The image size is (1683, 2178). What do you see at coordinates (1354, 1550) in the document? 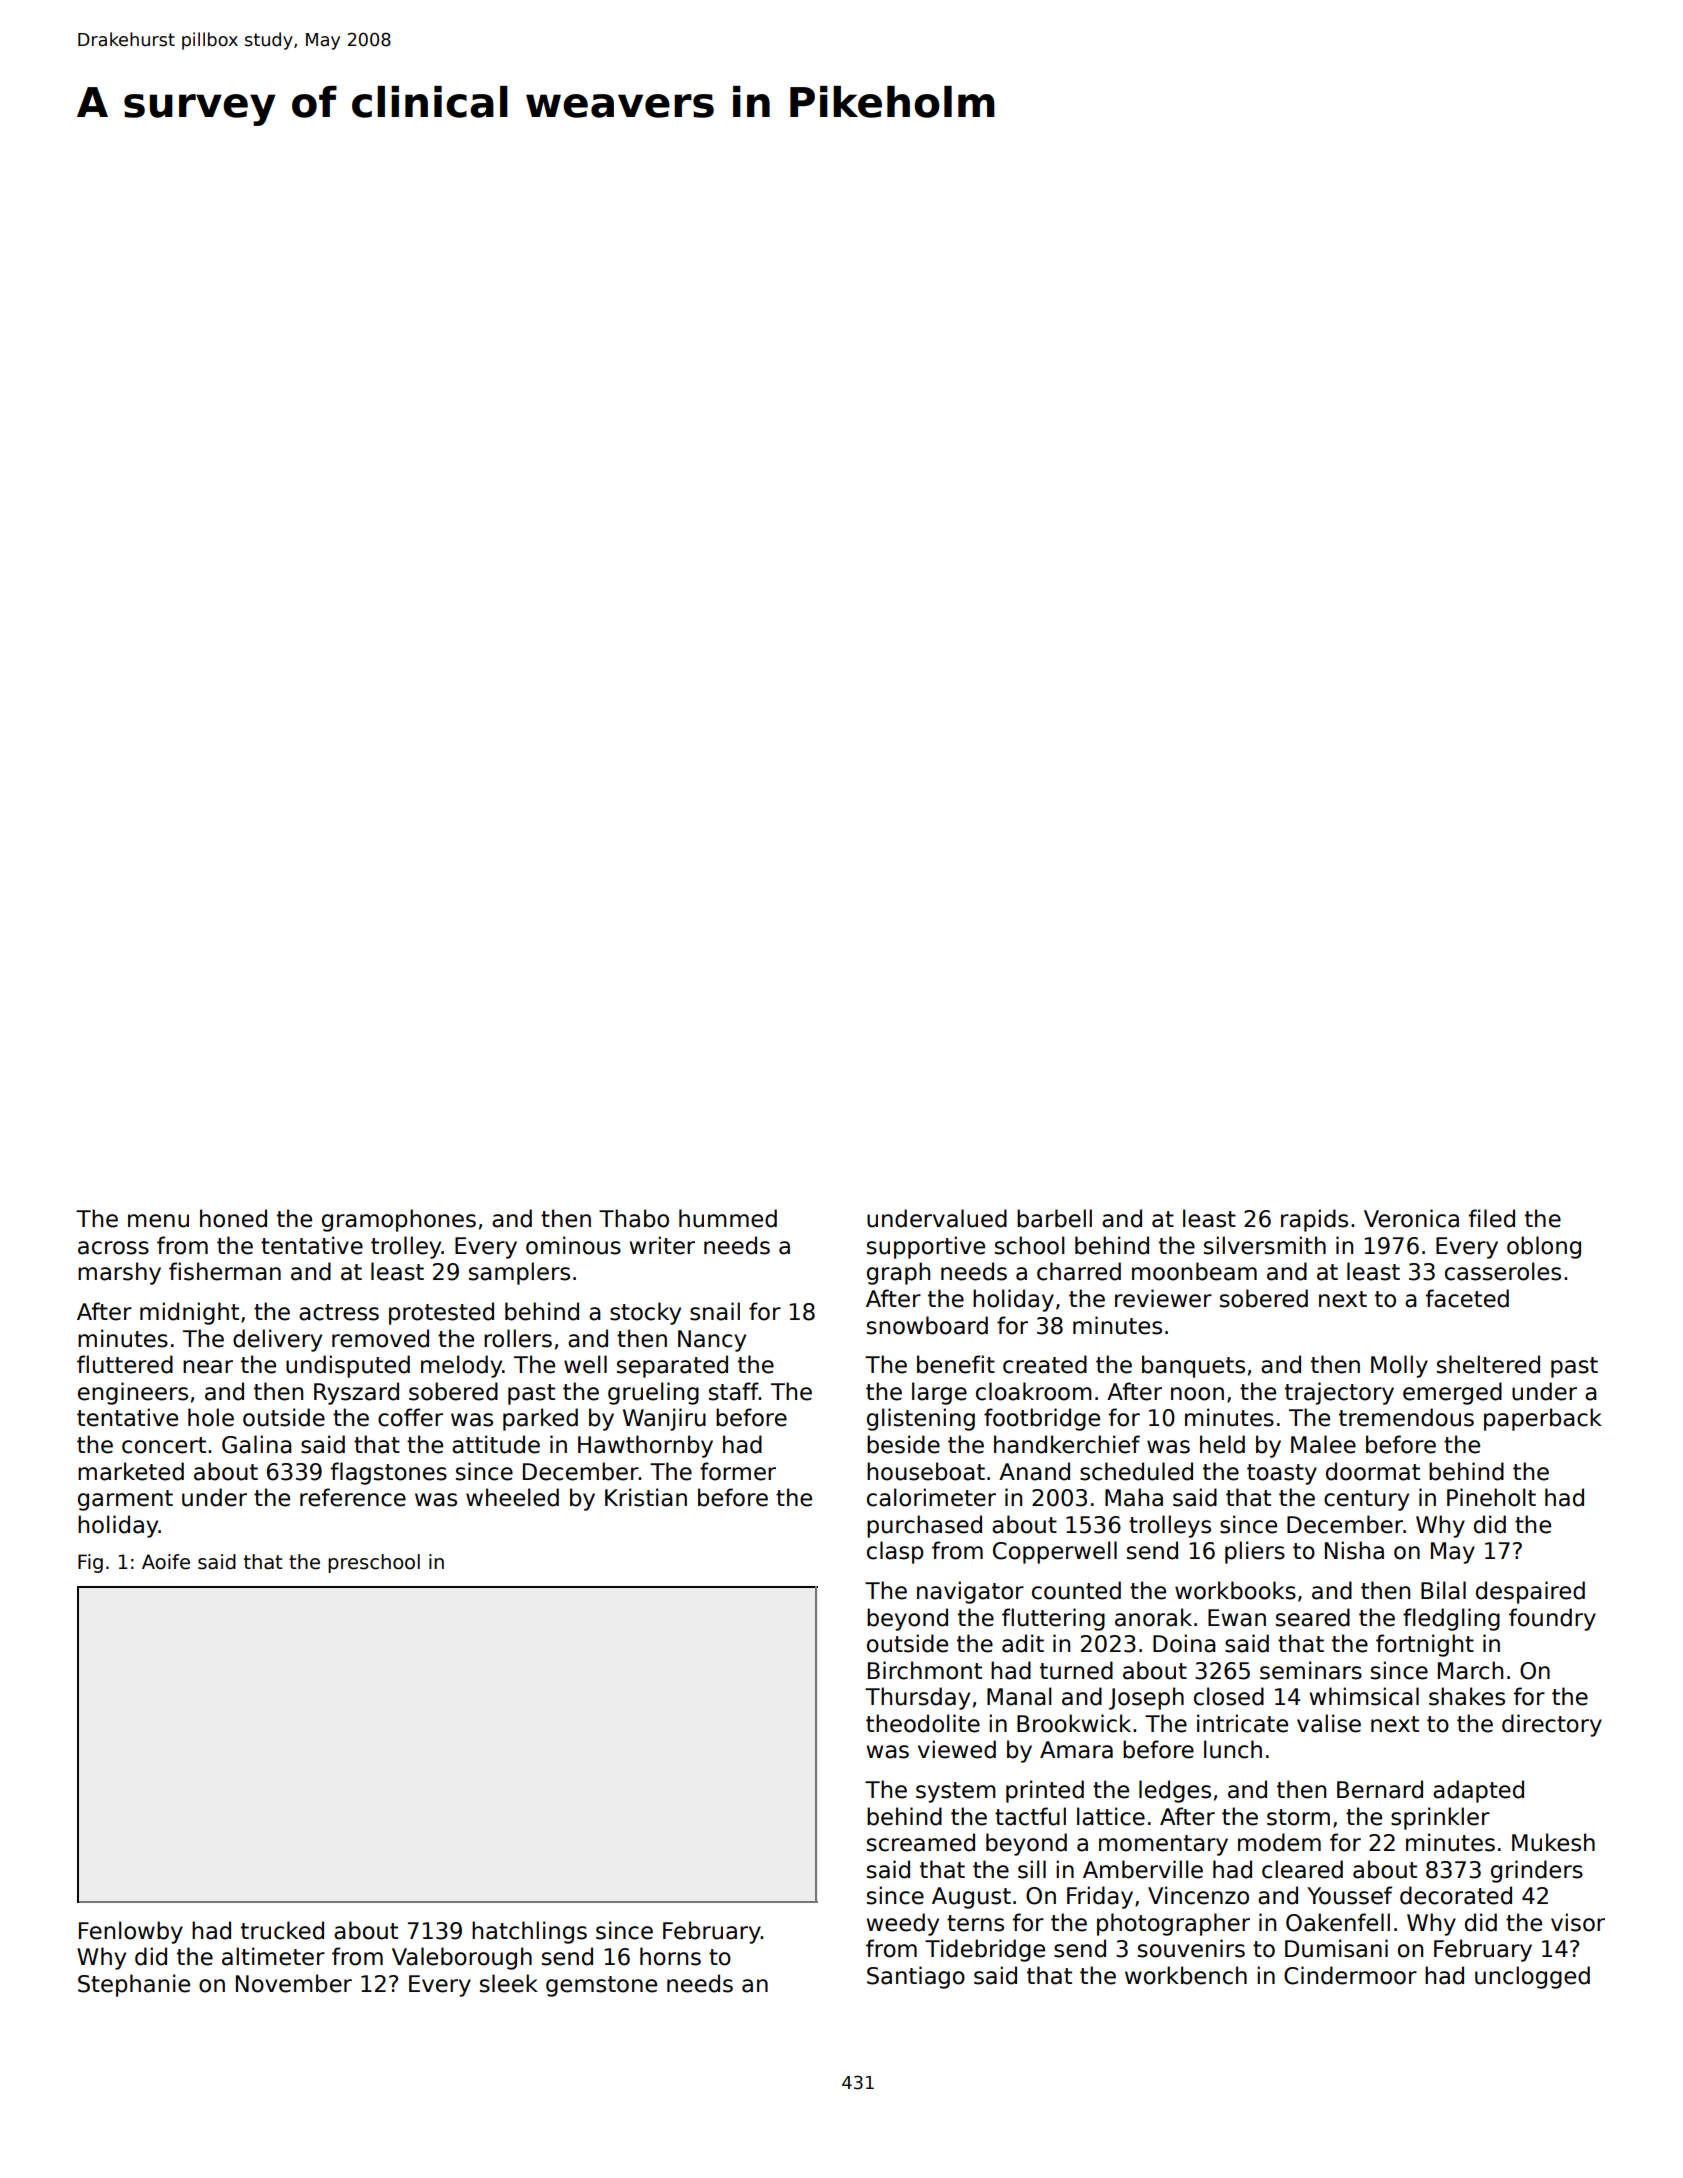
I see `Nisha` at bounding box center [1354, 1550].
